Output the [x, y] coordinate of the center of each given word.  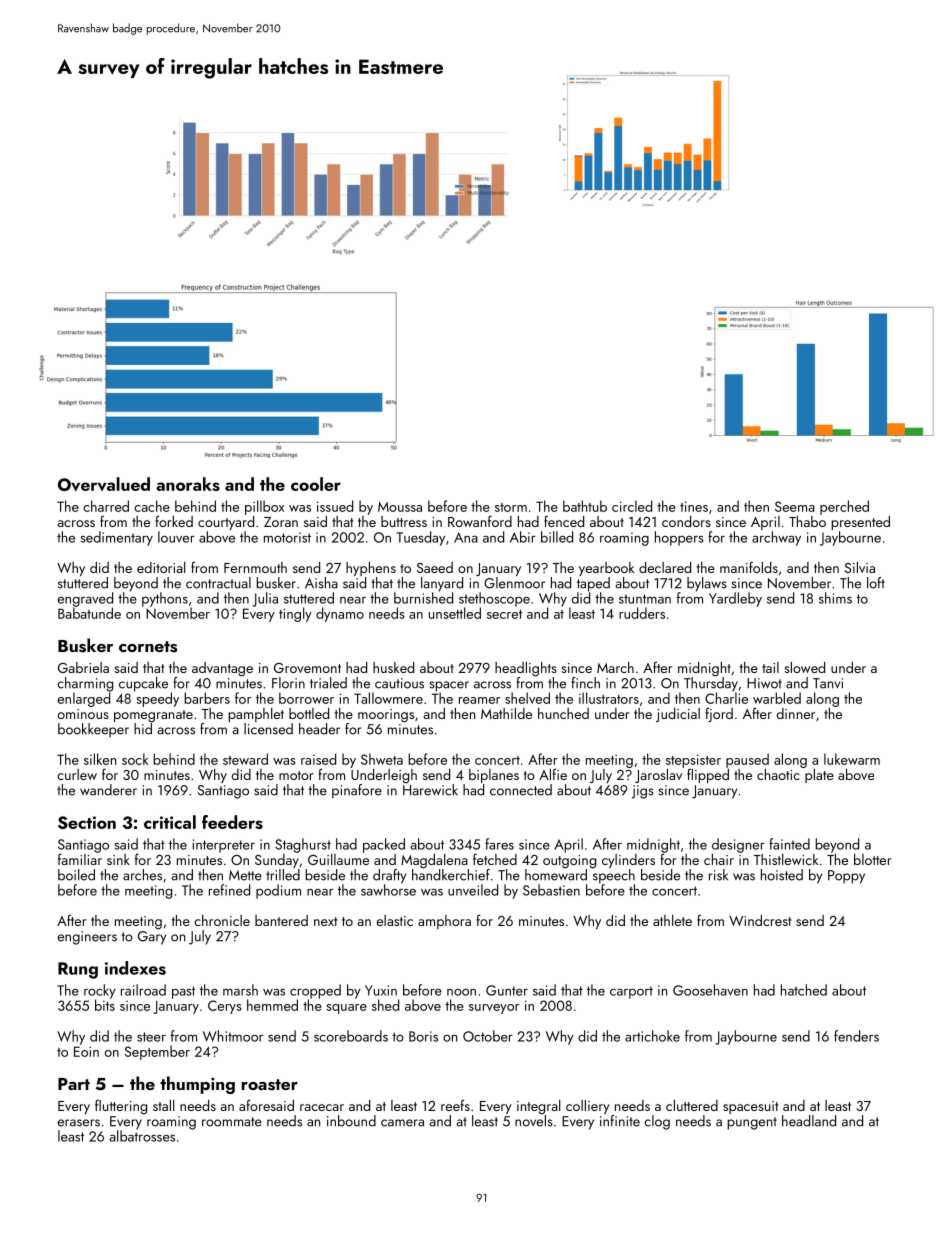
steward [245, 759]
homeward [556, 875]
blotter [873, 859]
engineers [87, 938]
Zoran [281, 522]
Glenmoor [514, 583]
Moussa [400, 507]
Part [74, 1084]
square [346, 1009]
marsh [240, 990]
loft [876, 583]
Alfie [553, 774]
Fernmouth [255, 567]
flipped [708, 775]
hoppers [679, 538]
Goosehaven [710, 990]
